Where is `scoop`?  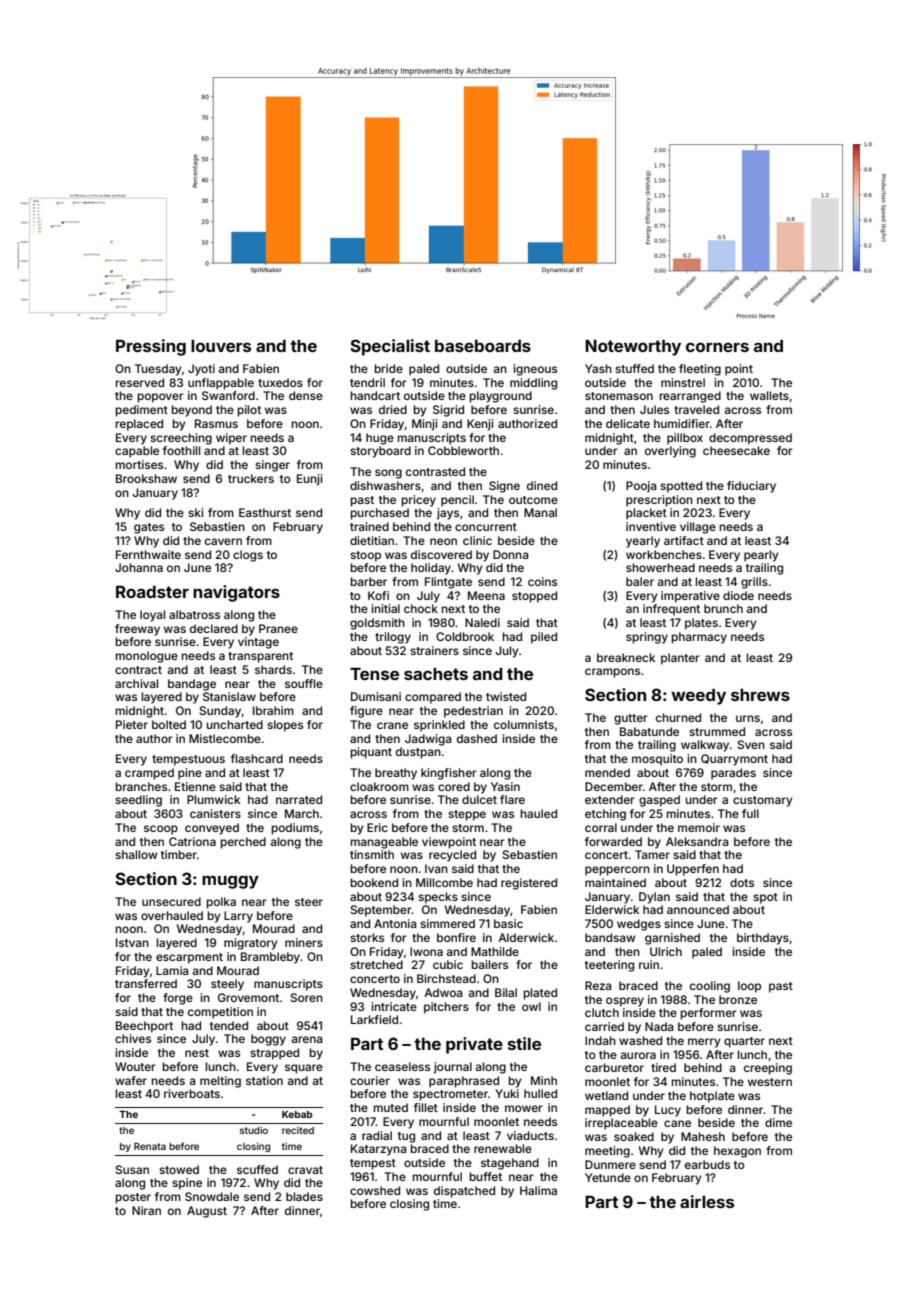 scoop is located at coordinates (161, 830).
